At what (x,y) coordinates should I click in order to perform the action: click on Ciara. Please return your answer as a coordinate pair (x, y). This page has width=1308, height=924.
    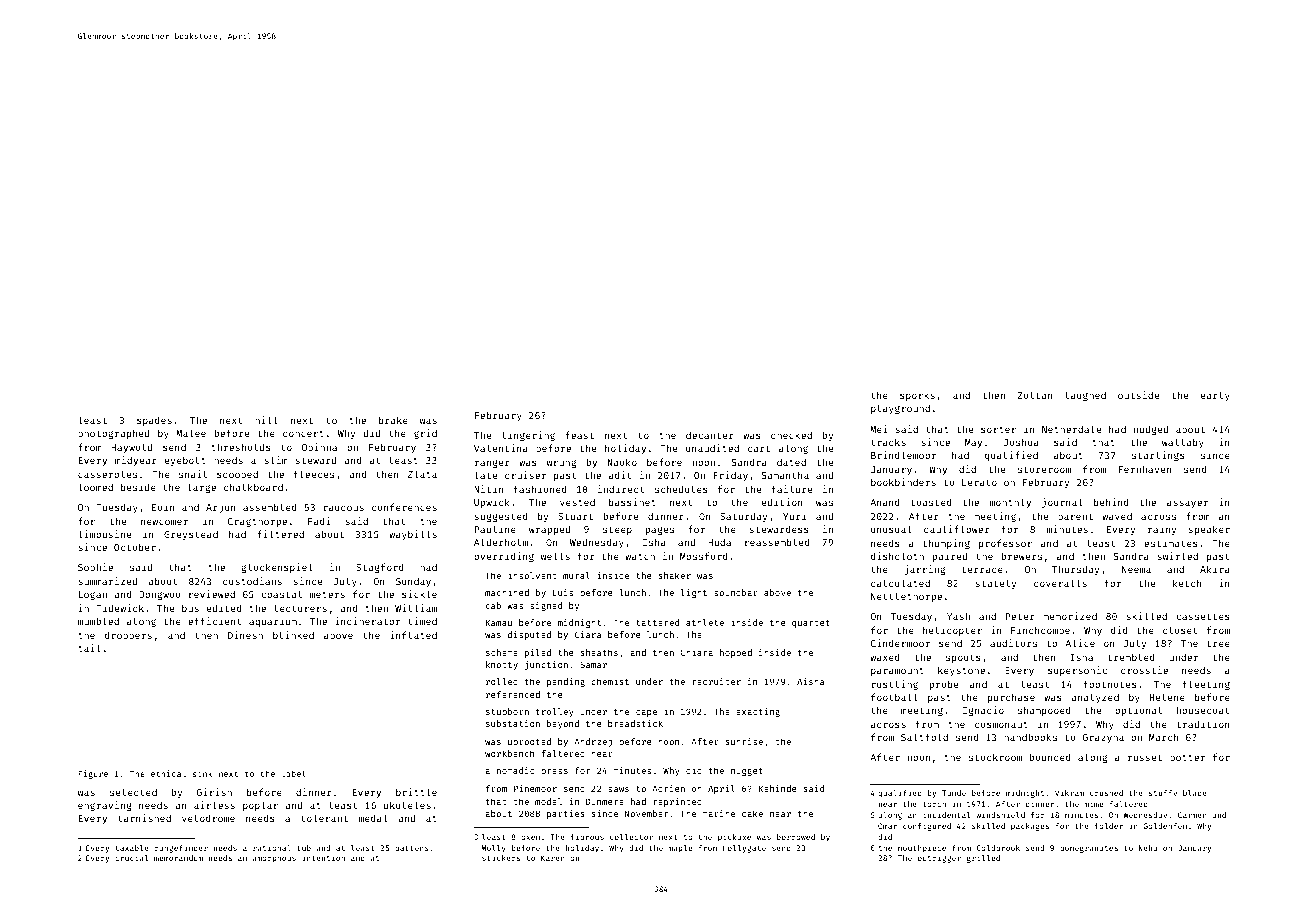
    Looking at the image, I should click on (588, 634).
